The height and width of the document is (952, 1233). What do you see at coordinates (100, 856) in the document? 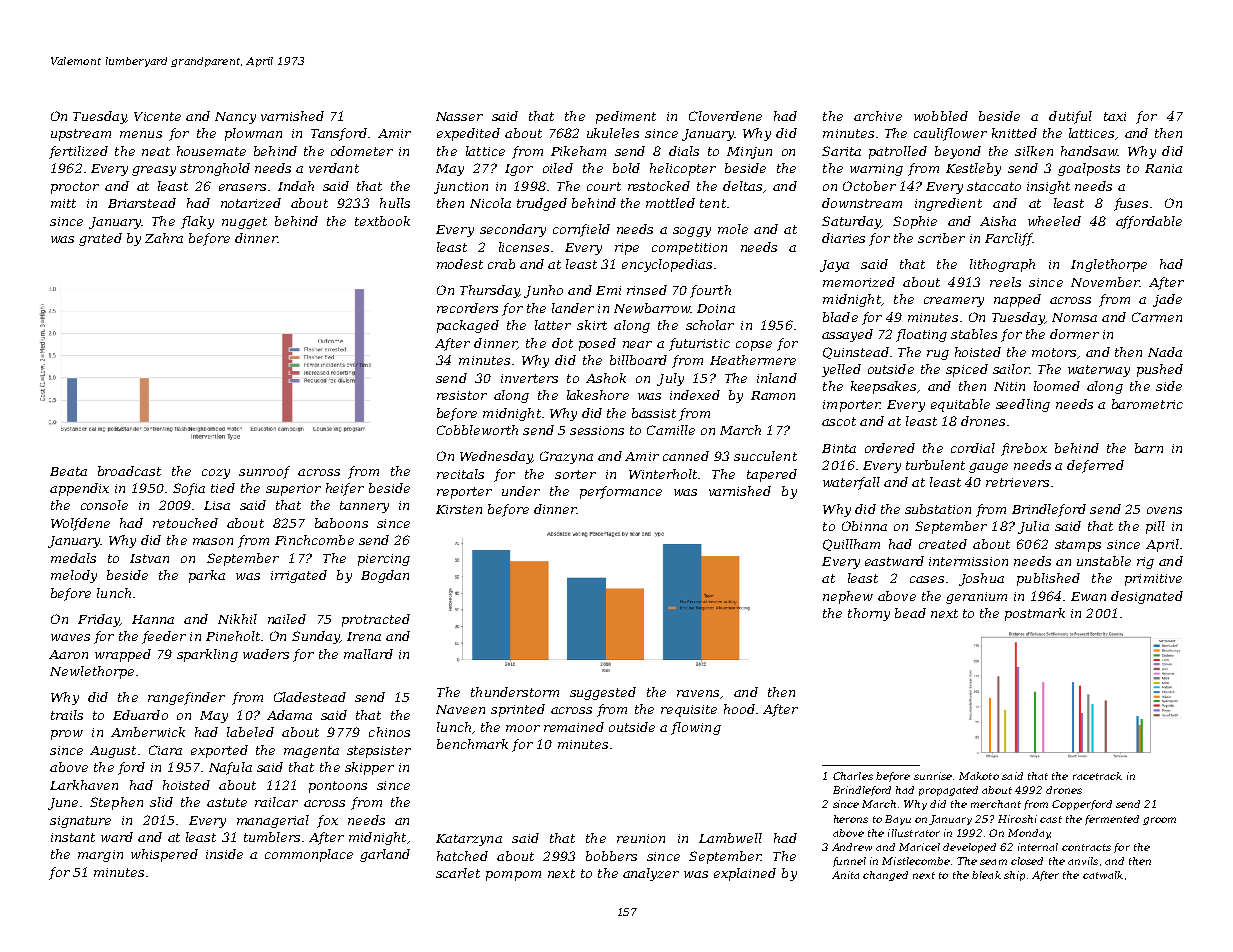
I see `margin` at bounding box center [100, 856].
